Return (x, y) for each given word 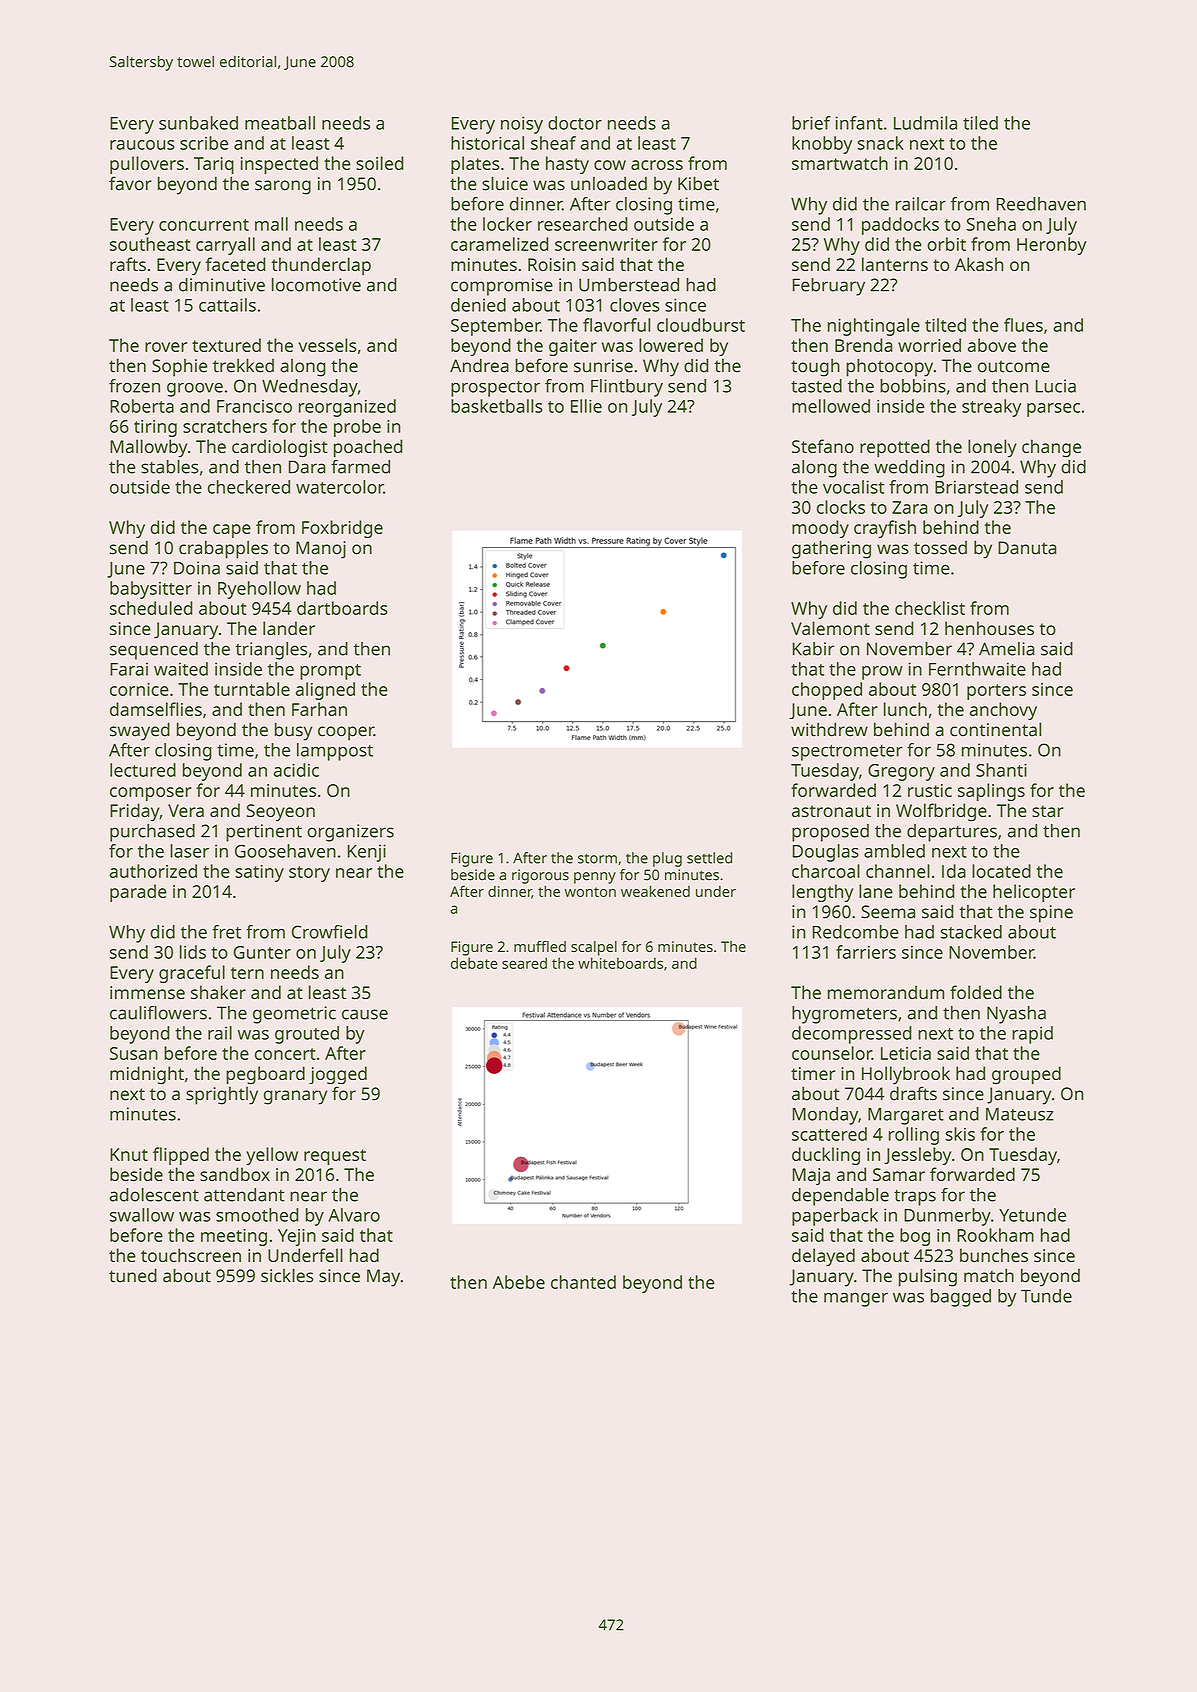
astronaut (831, 811)
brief (811, 123)
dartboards (342, 608)
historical (487, 143)
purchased (152, 833)
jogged (338, 1075)
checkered (249, 487)
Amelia (1007, 649)
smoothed (257, 1215)
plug (667, 859)
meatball (280, 123)
